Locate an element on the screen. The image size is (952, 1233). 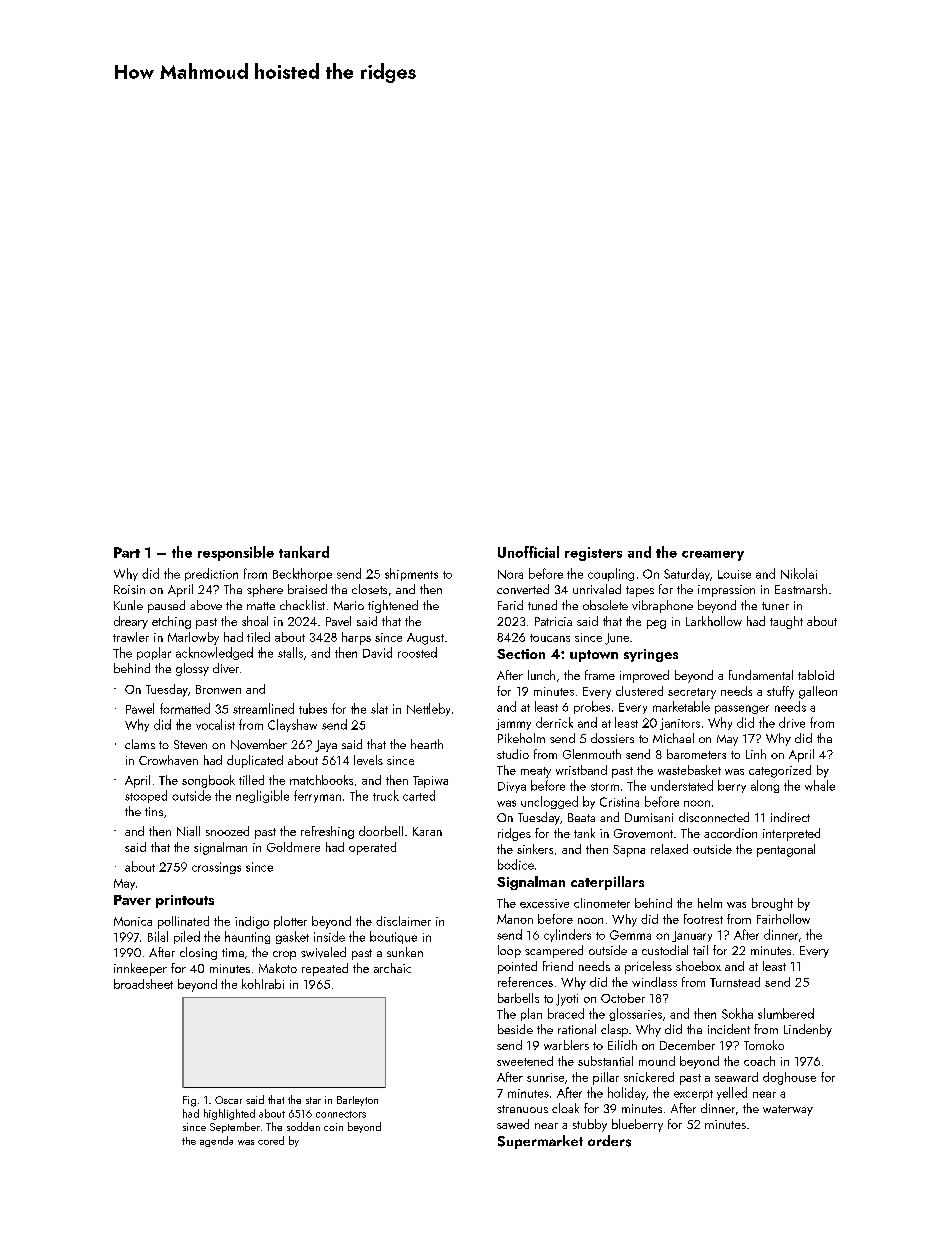
Roisin is located at coordinates (129, 589).
